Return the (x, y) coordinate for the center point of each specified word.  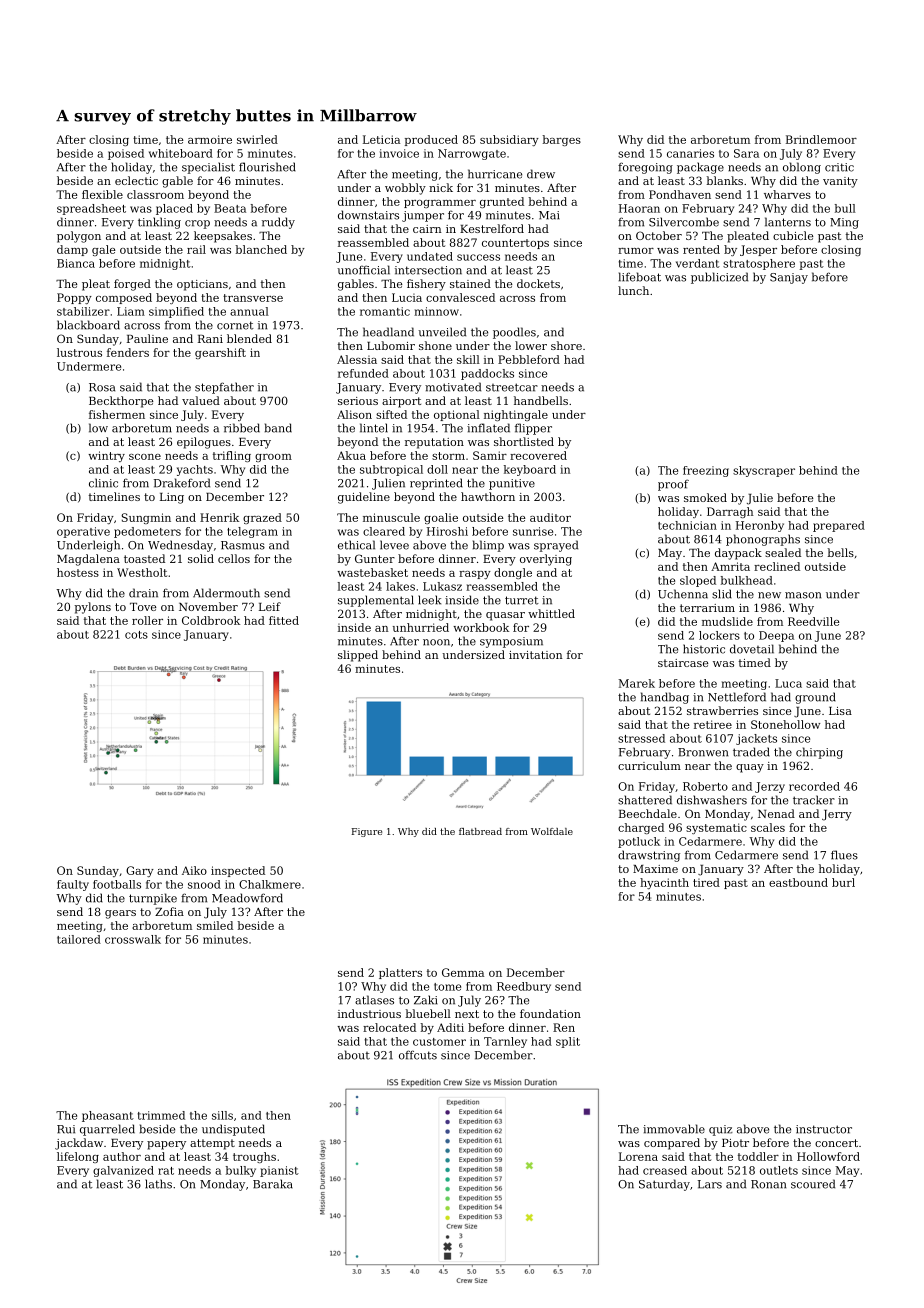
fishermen (117, 414)
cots (136, 635)
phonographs (763, 540)
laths (158, 1184)
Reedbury (524, 987)
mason (803, 595)
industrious (369, 1013)
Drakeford (182, 483)
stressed (641, 738)
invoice (399, 153)
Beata (230, 208)
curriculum (649, 765)
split (568, 1042)
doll (437, 469)
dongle (513, 573)
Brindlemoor (821, 139)
